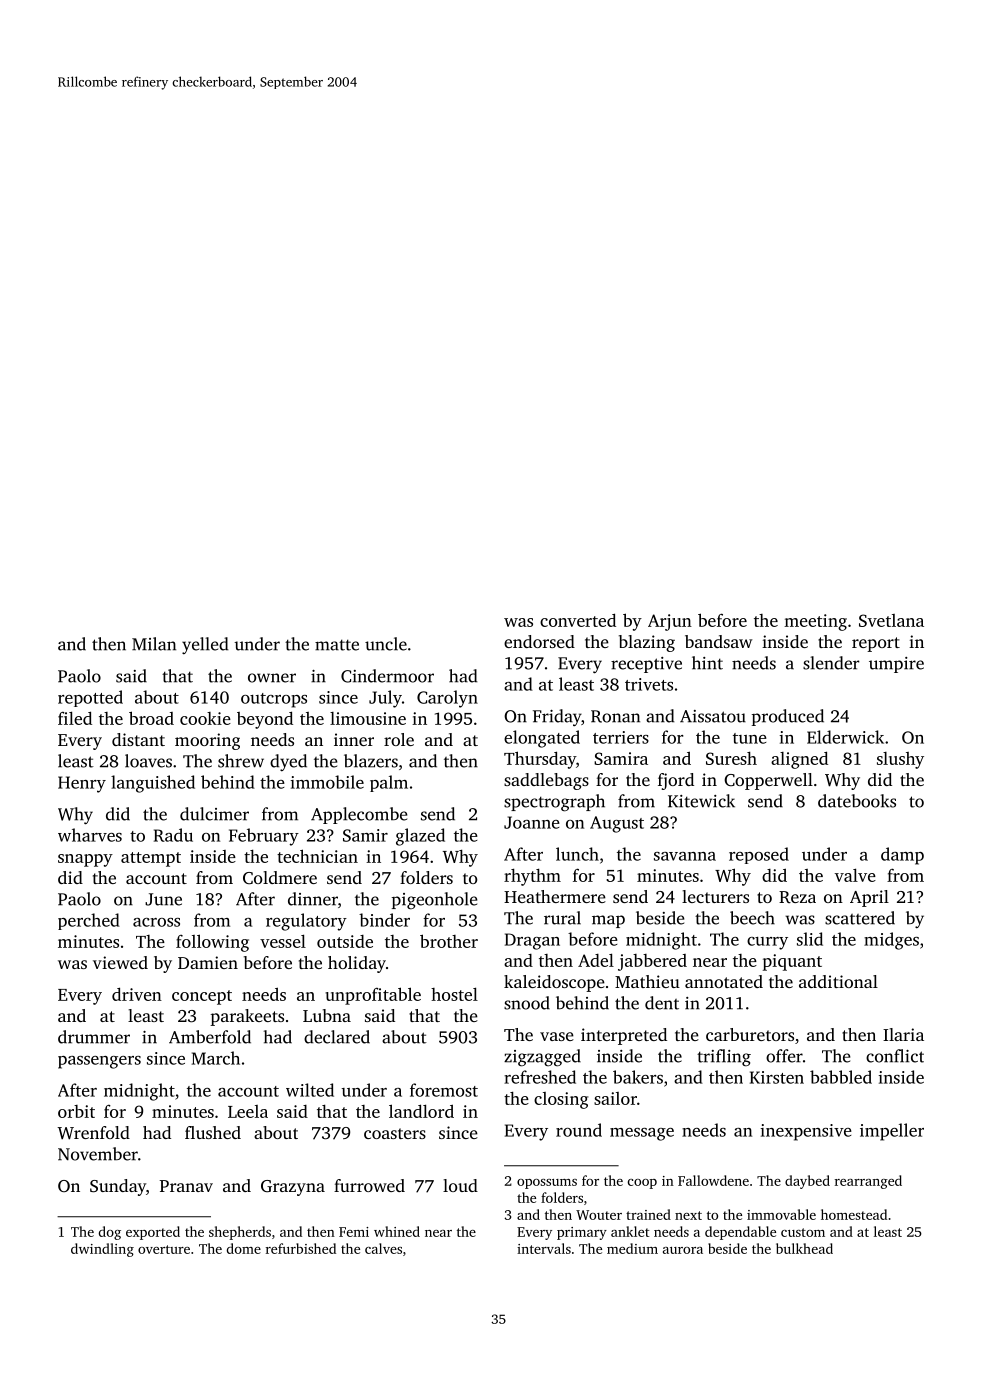 The width and height of the page is (982, 1394). What do you see at coordinates (75, 718) in the page?
I see `filed` at bounding box center [75, 718].
